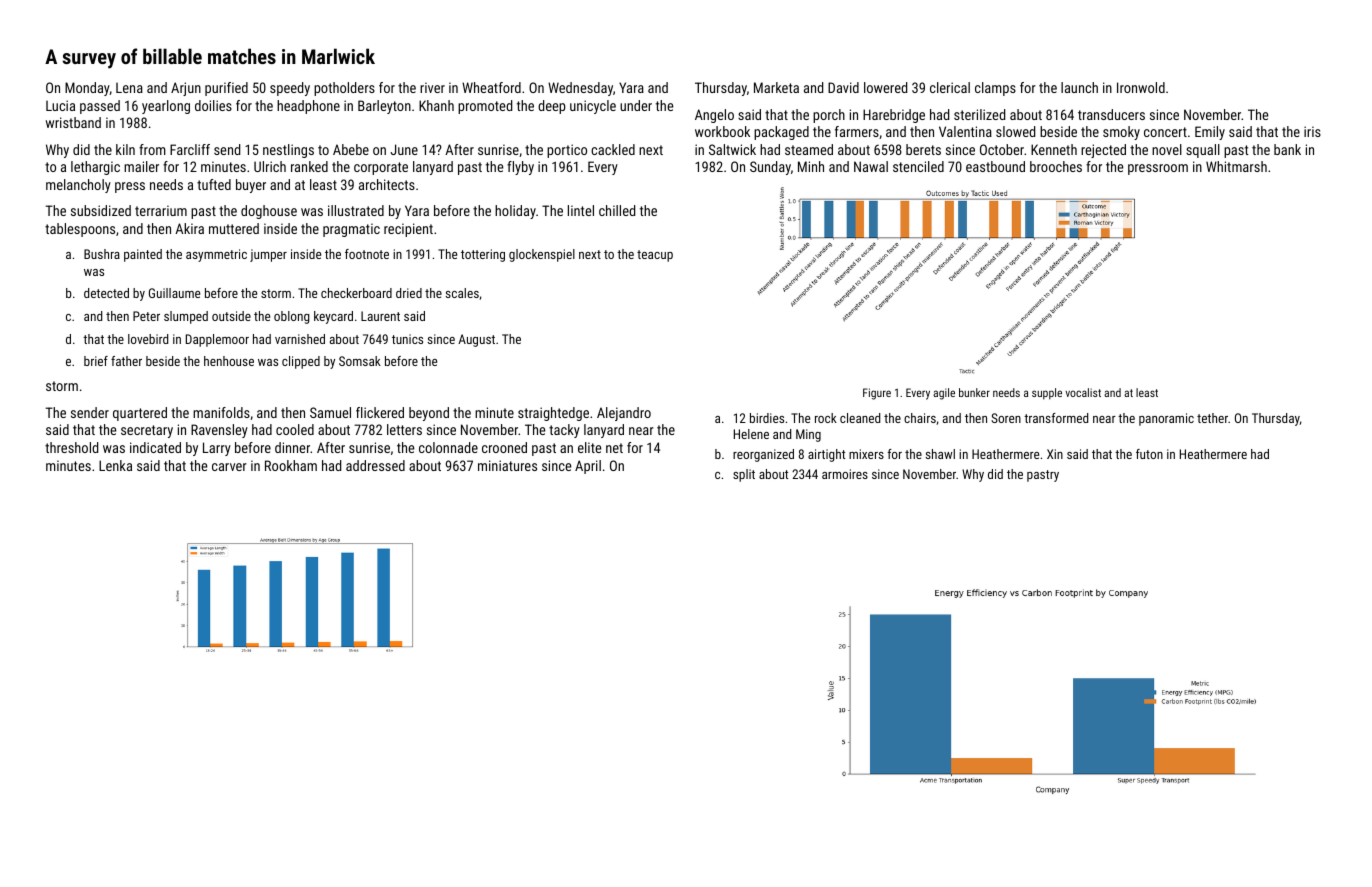 The width and height of the document is (1372, 887). What do you see at coordinates (213, 105) in the document?
I see `doilies` at bounding box center [213, 105].
